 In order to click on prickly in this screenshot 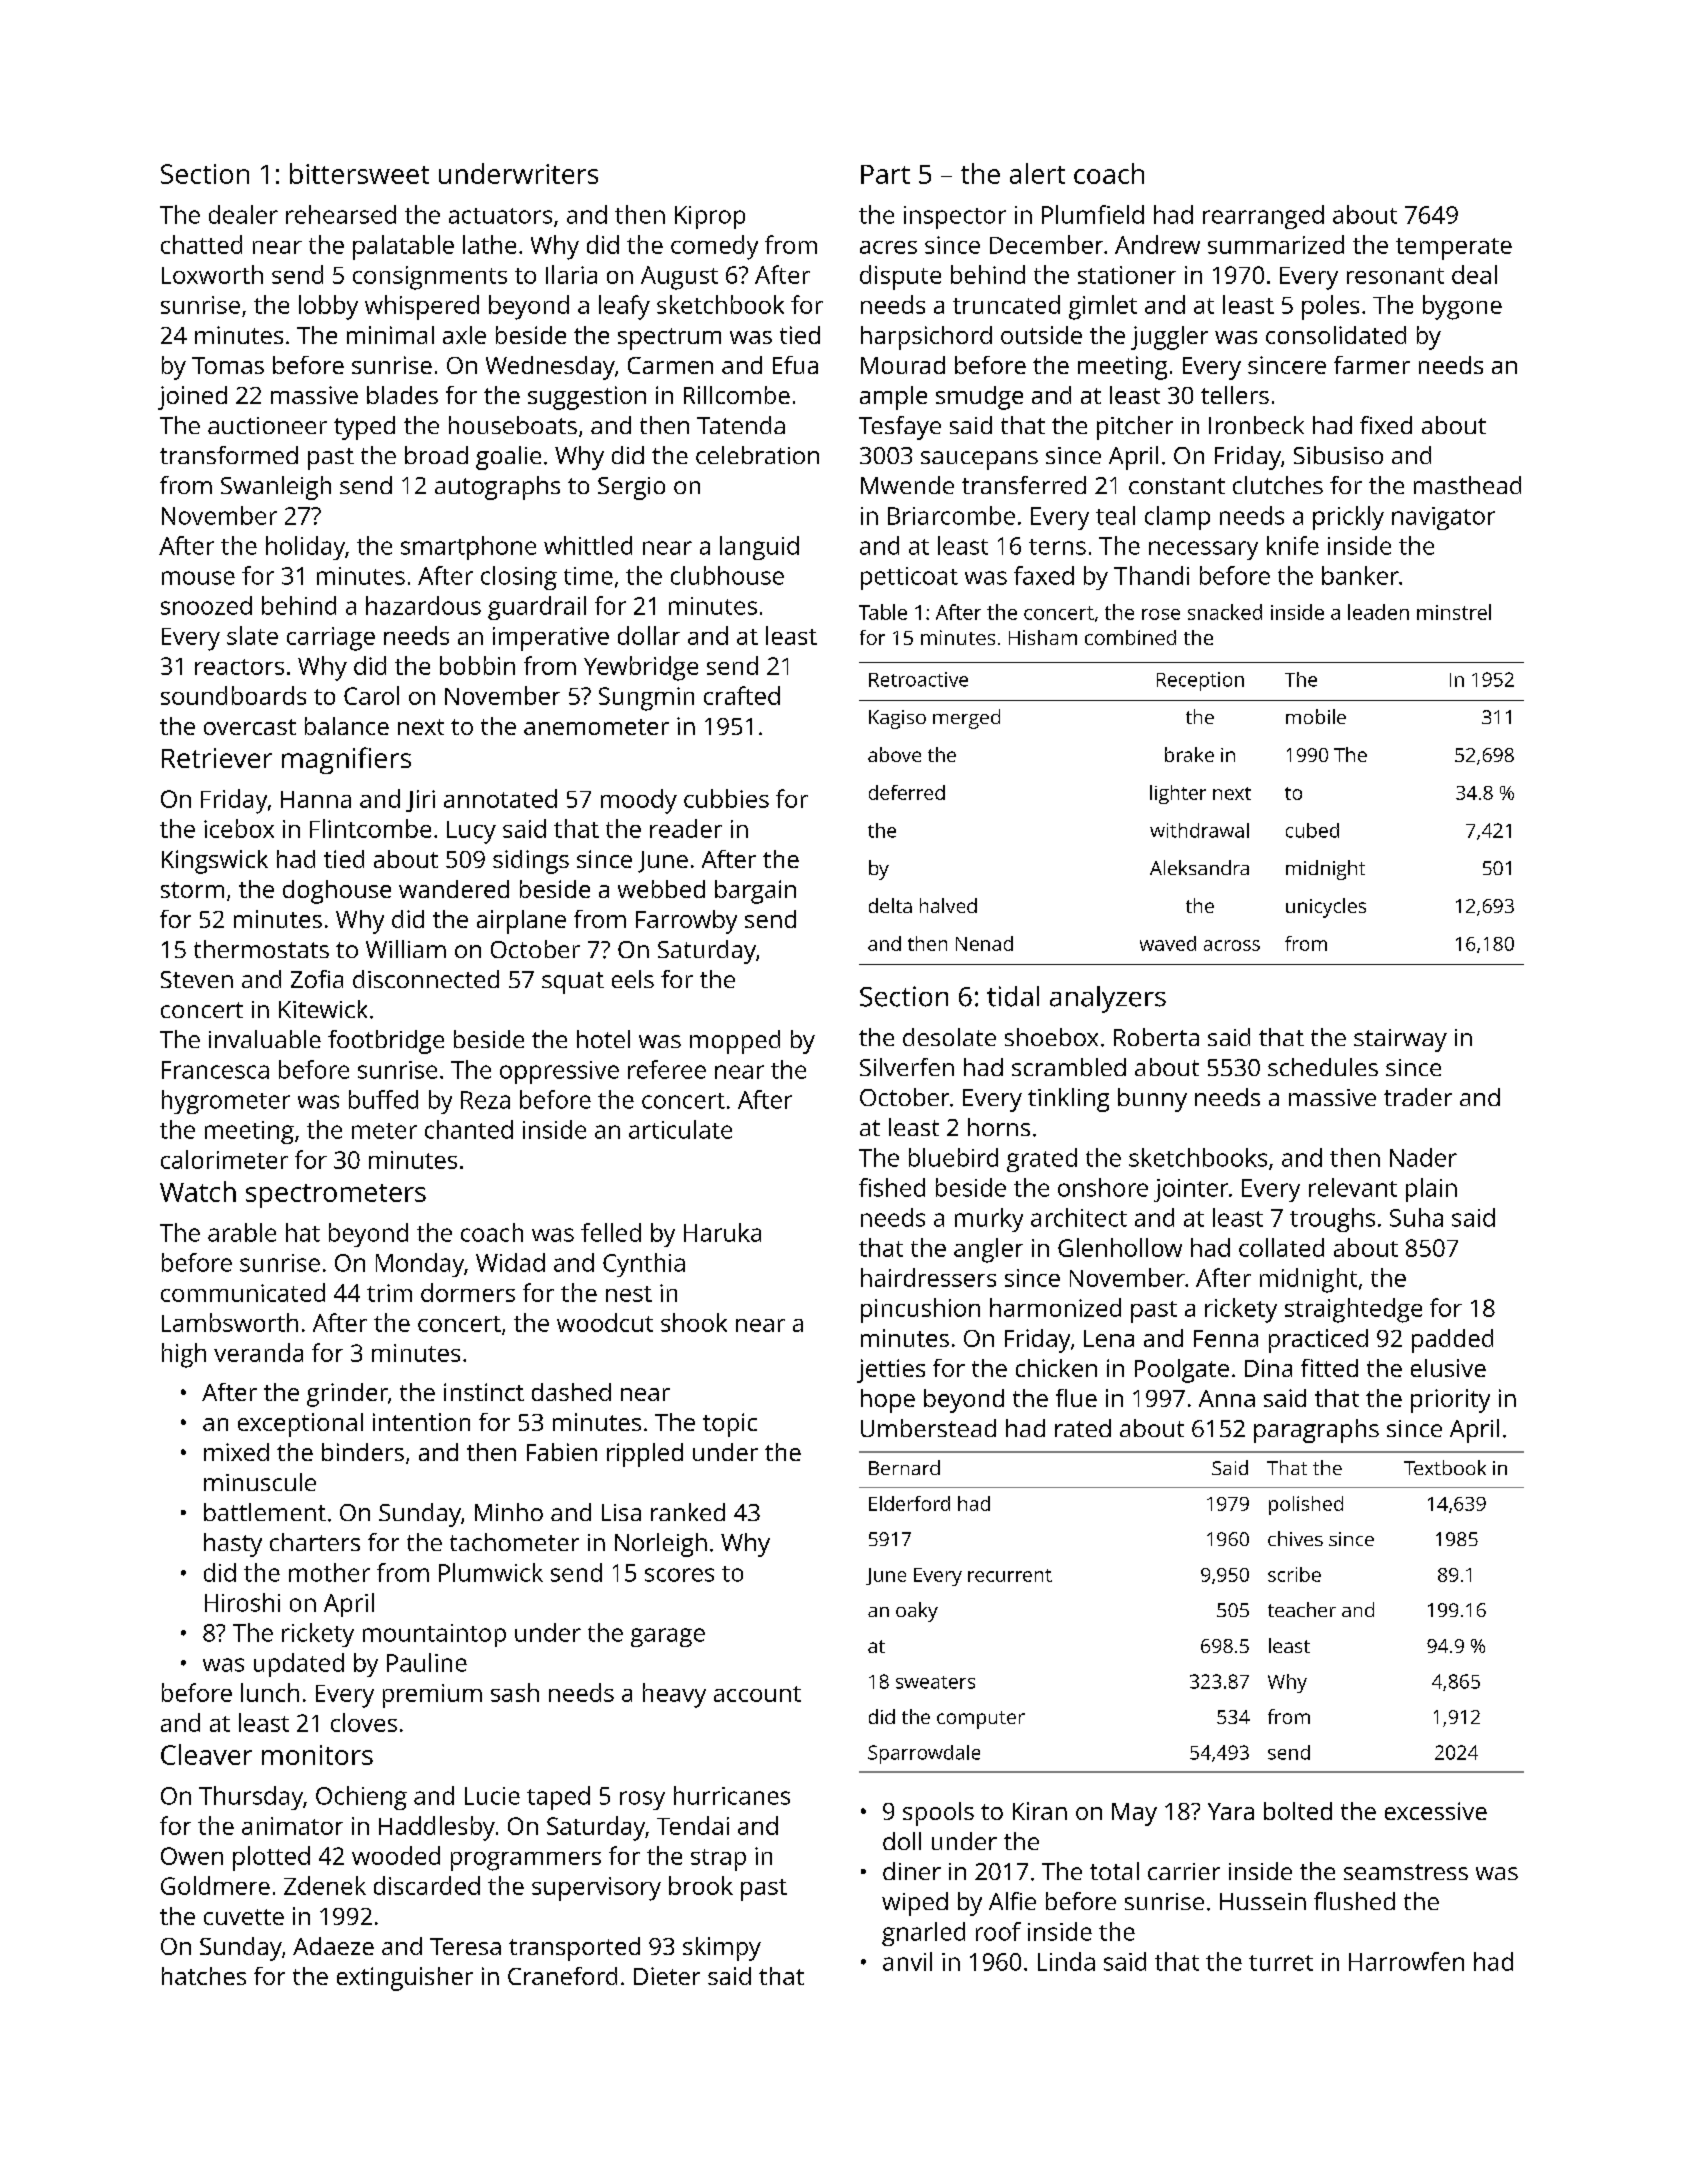, I will do `click(1348, 518)`.
